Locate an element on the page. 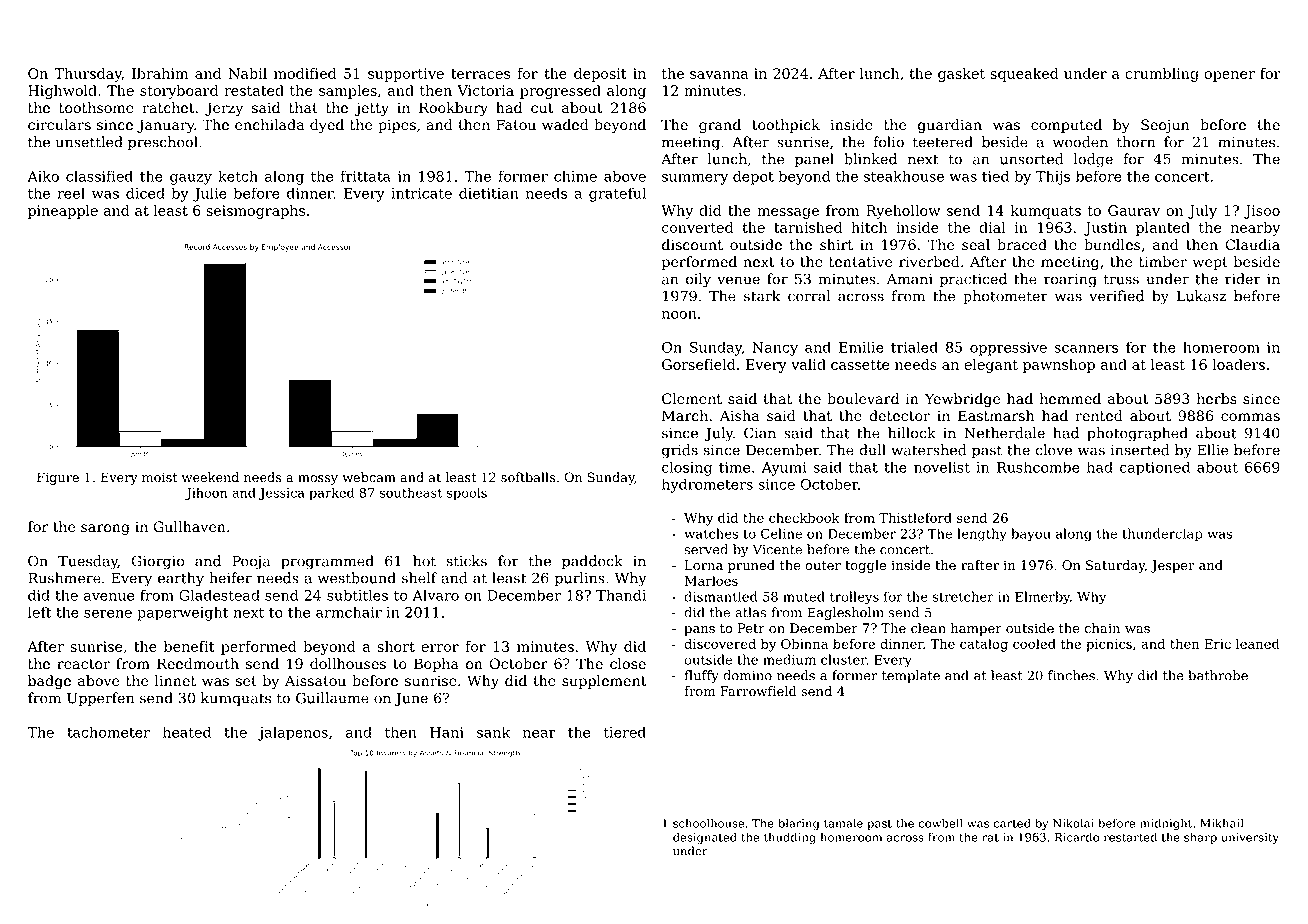  leaned is located at coordinates (1258, 643).
